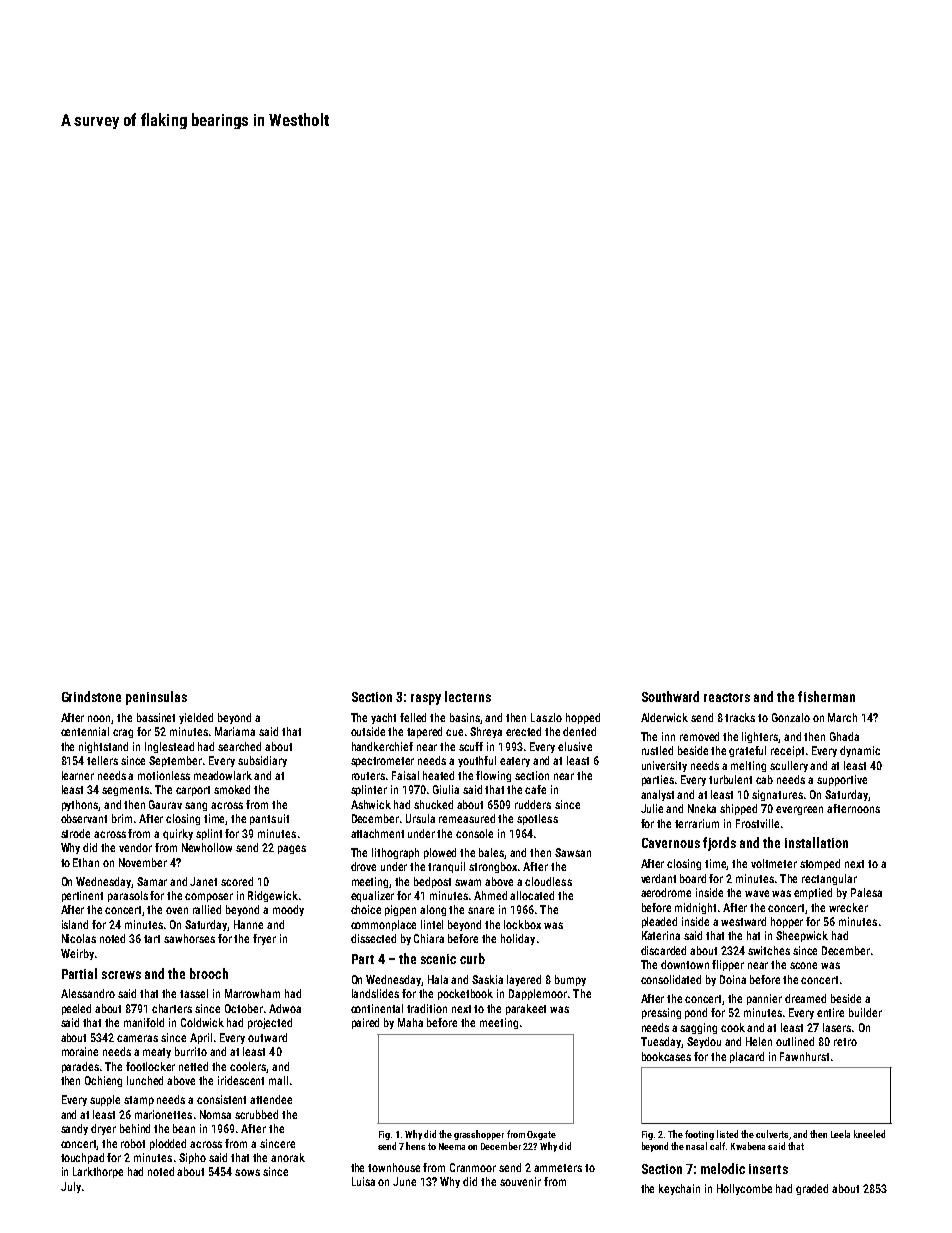  What do you see at coordinates (133, 1143) in the screenshot?
I see `robot` at bounding box center [133, 1143].
